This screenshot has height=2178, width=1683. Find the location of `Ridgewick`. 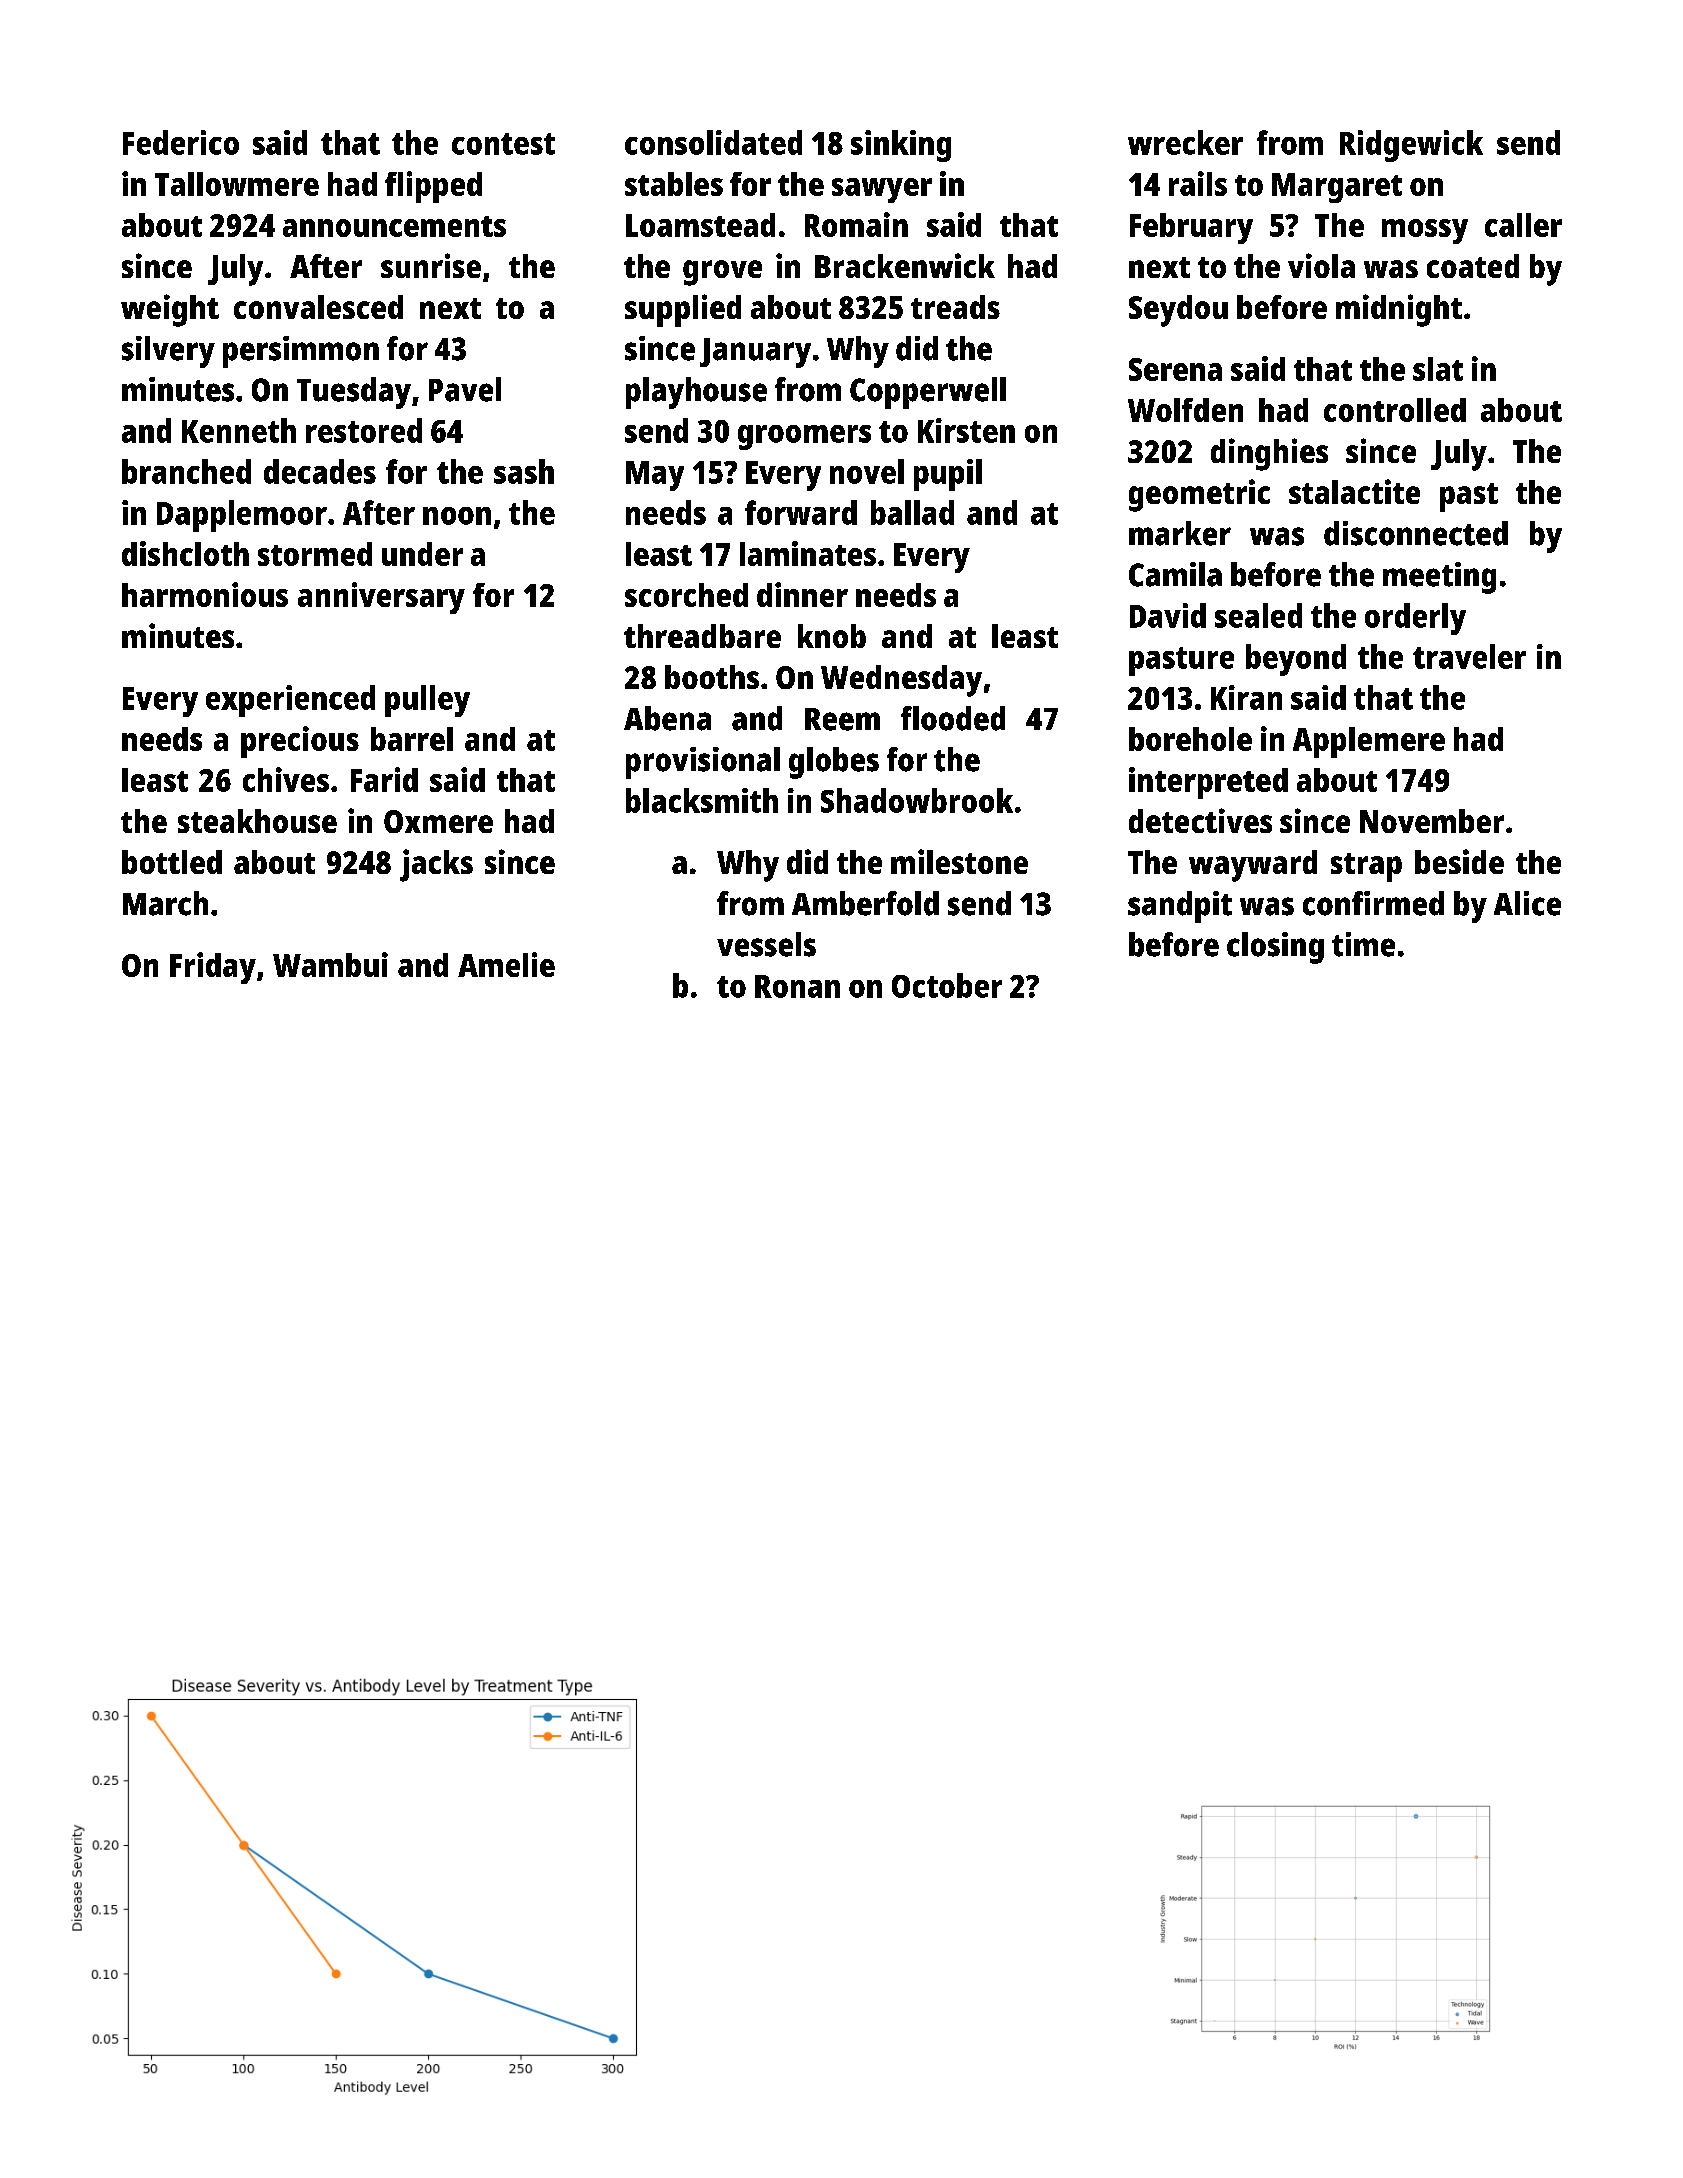

Ridgewick is located at coordinates (1411, 146).
